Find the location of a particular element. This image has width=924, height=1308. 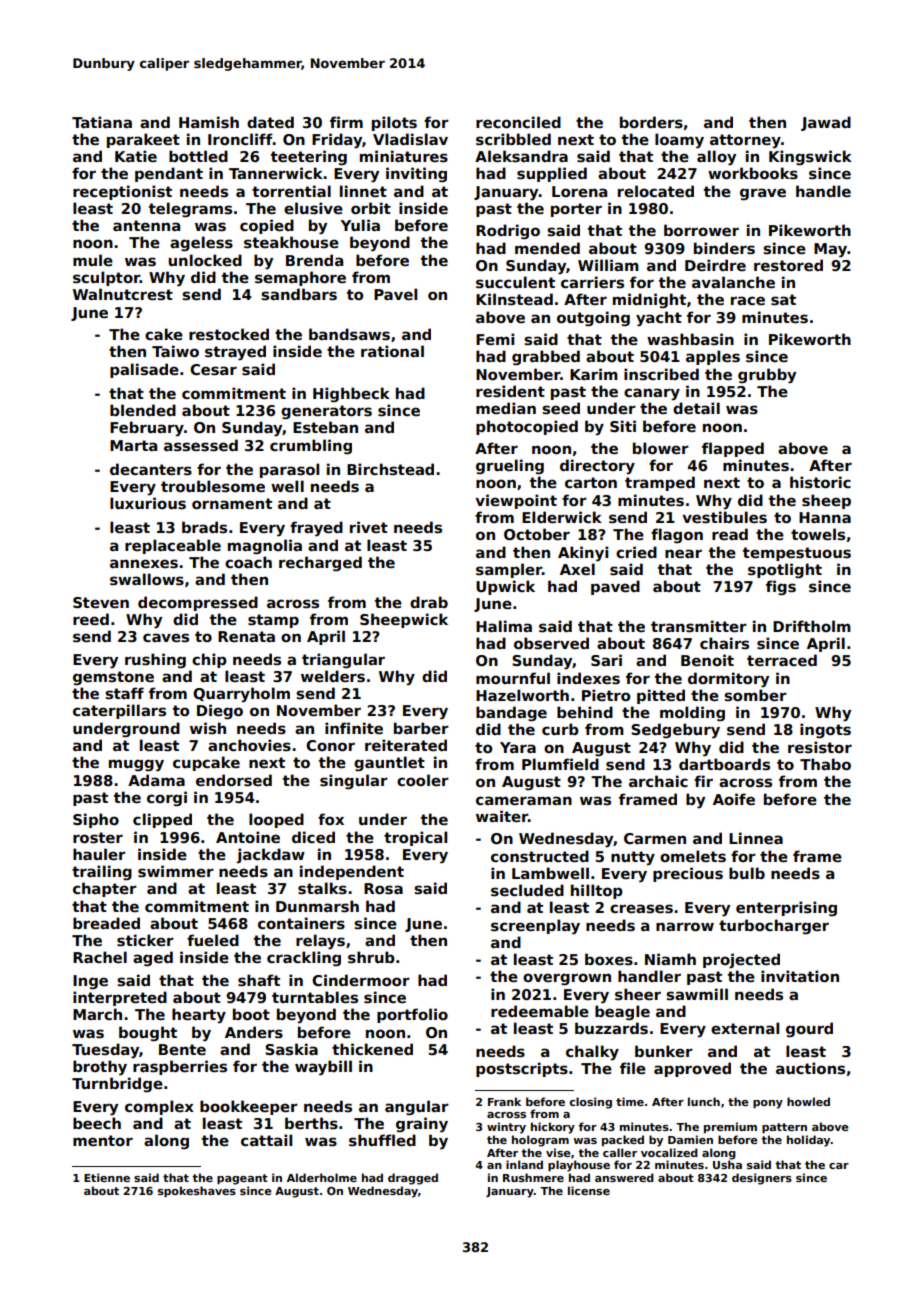

Tannerwick is located at coordinates (276, 173).
